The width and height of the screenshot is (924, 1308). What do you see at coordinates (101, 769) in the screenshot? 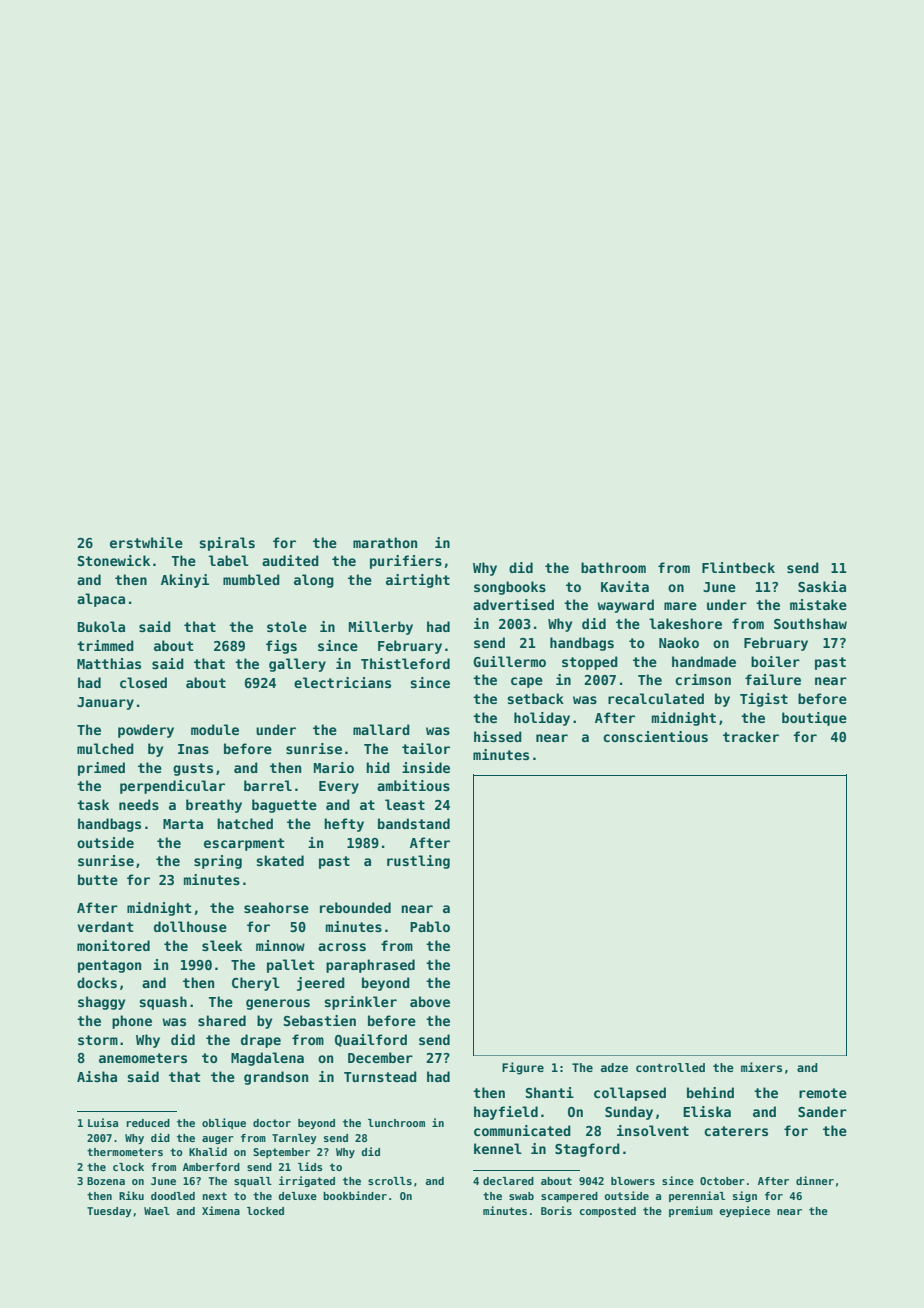
I see `primed` at bounding box center [101, 769].
